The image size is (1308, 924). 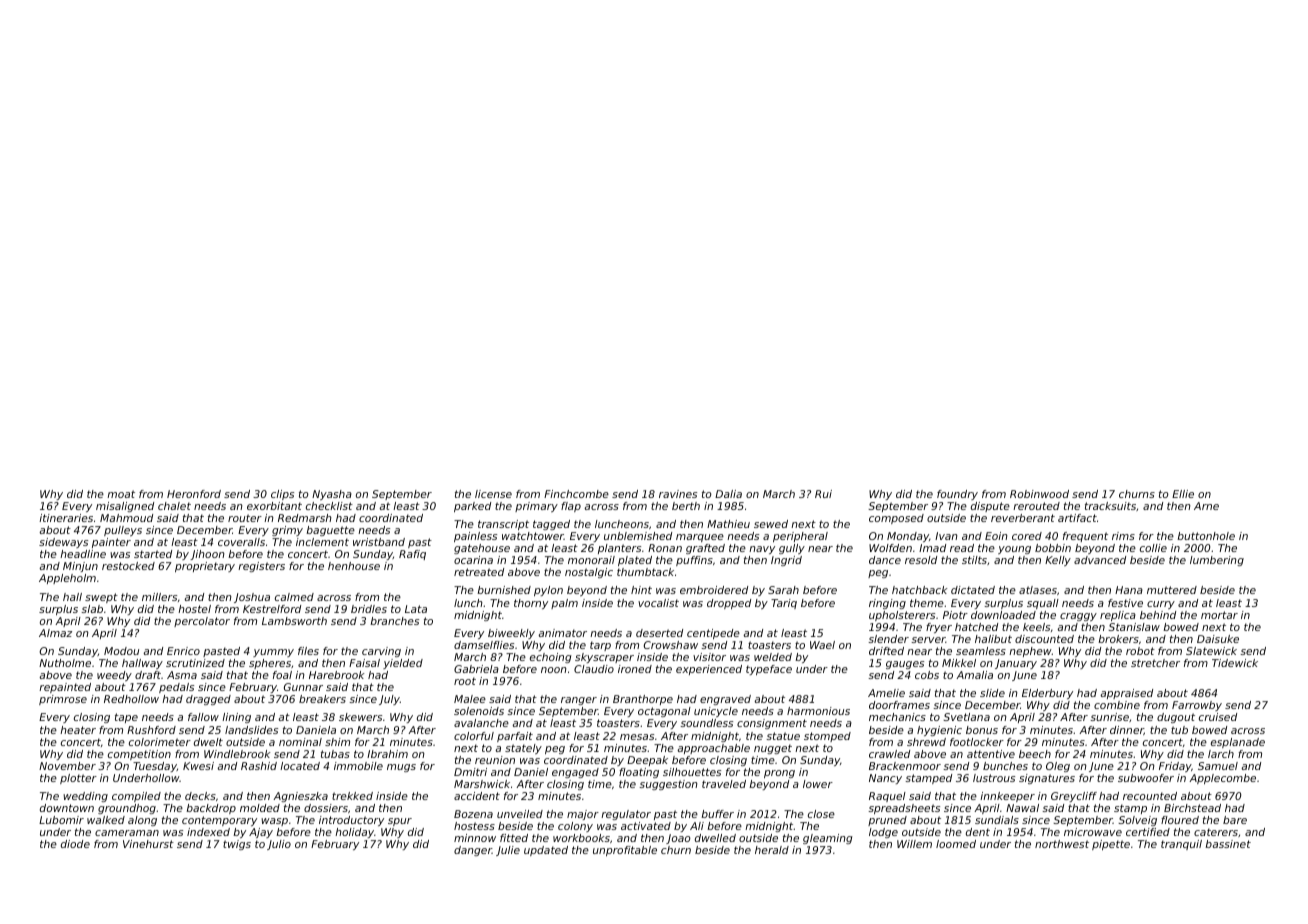 What do you see at coordinates (80, 567) in the page?
I see `Minjun` at bounding box center [80, 567].
